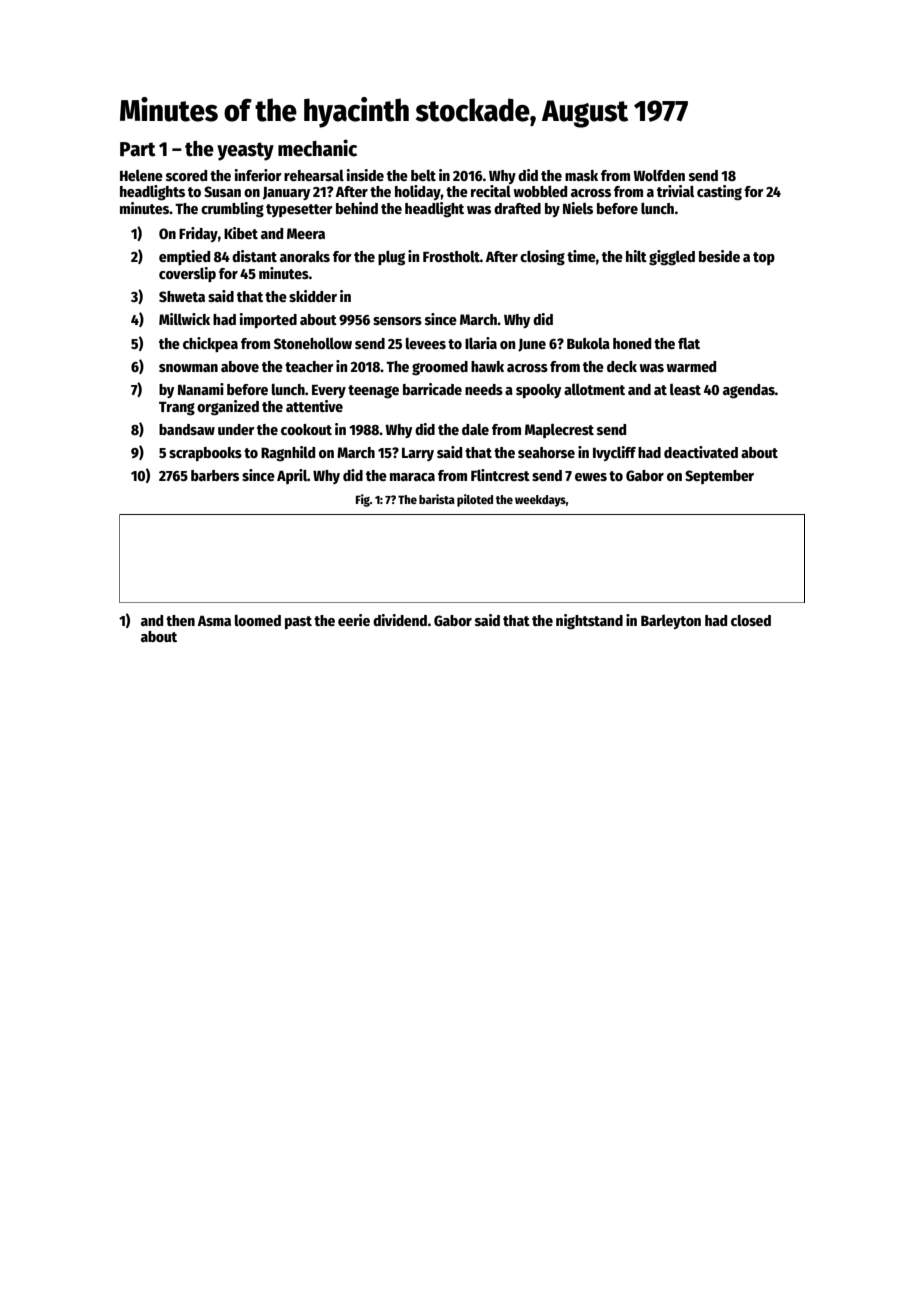 The image size is (924, 1314). I want to click on dale, so click(475, 429).
